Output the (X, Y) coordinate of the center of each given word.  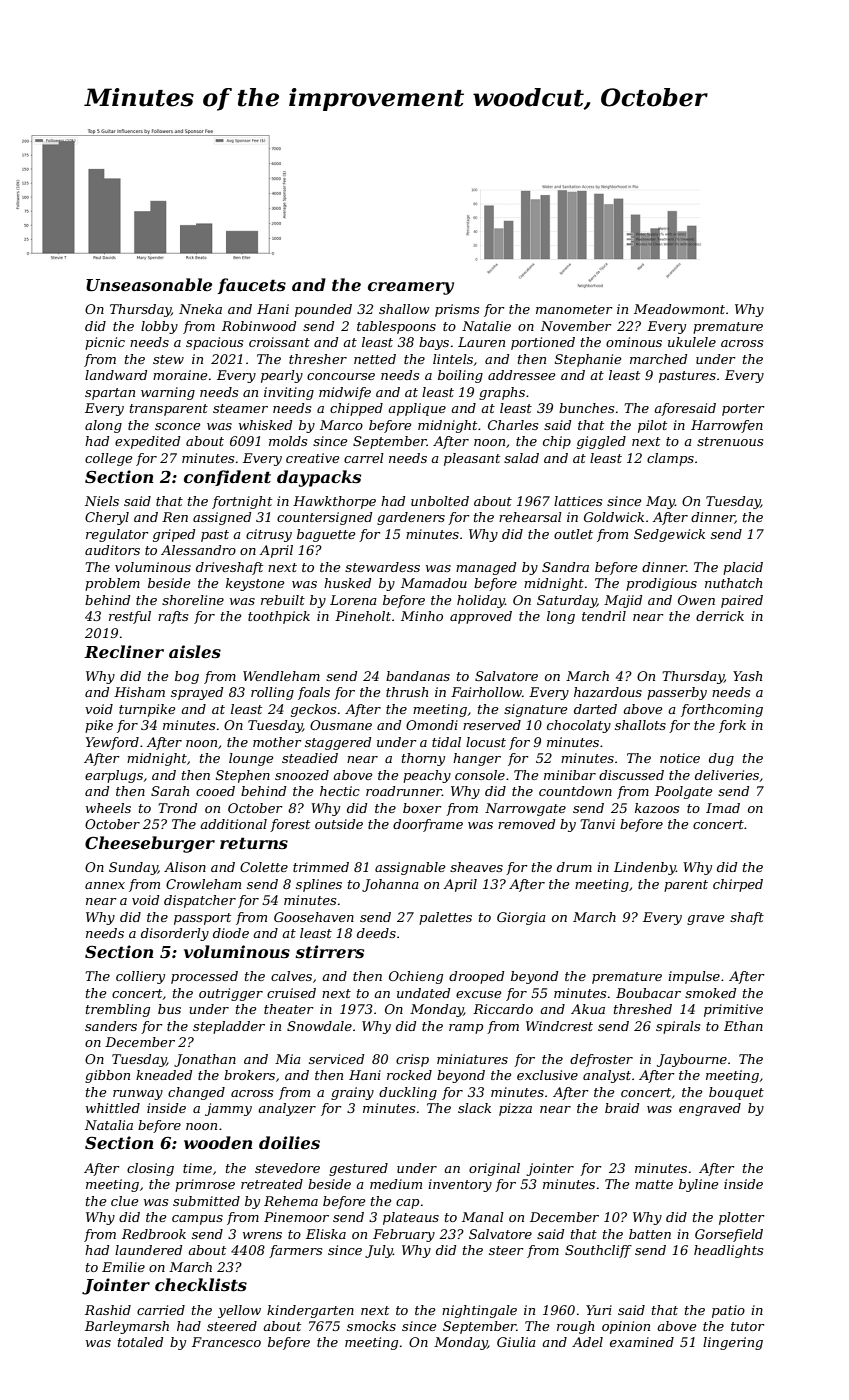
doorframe (428, 825)
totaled (140, 1342)
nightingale (479, 1311)
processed (204, 977)
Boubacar (648, 993)
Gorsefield (729, 1235)
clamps (670, 459)
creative (312, 458)
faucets (252, 286)
